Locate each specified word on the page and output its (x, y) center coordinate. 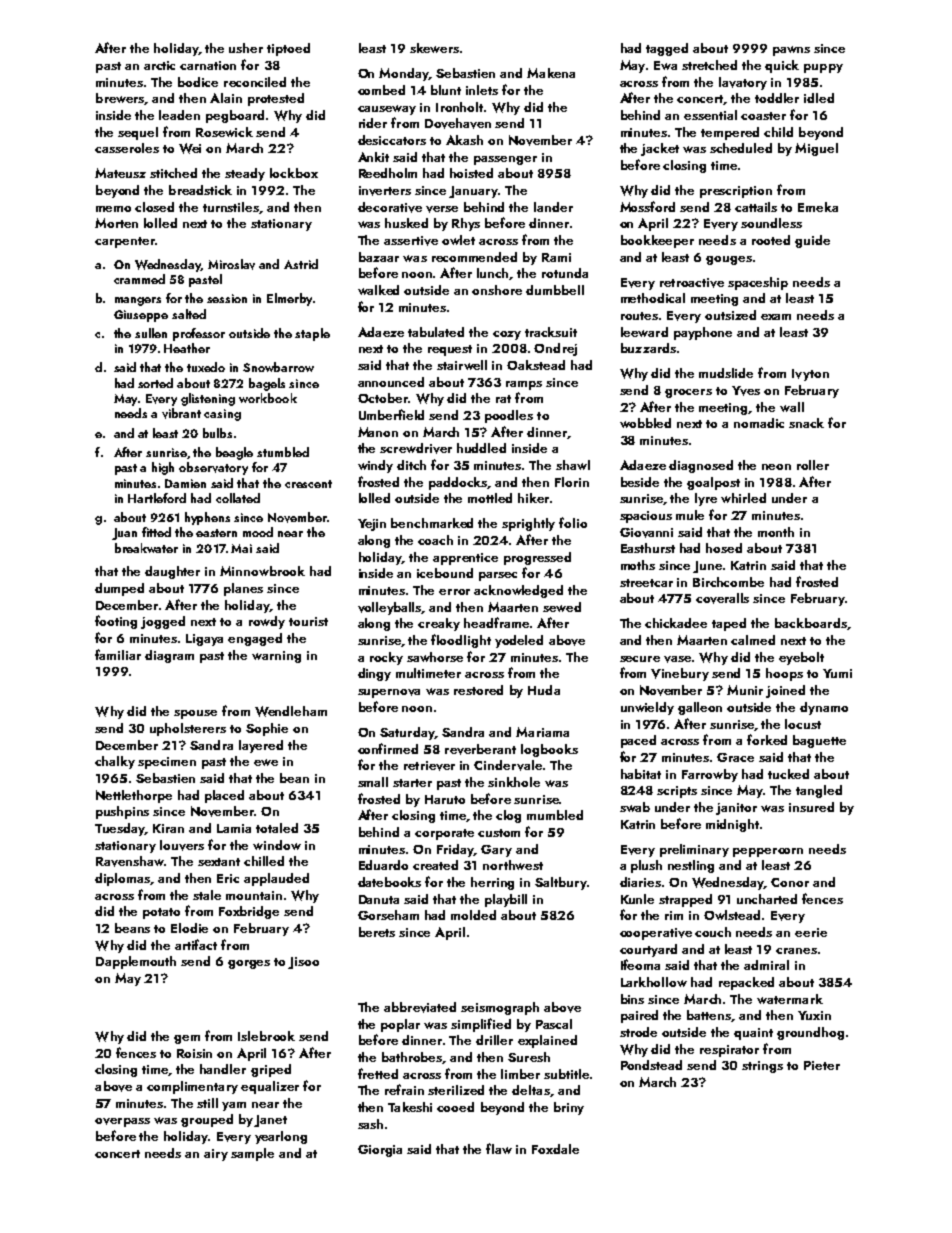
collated (238, 498)
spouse (195, 714)
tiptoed (288, 49)
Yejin (372, 525)
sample (252, 1154)
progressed (537, 558)
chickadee (676, 623)
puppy (823, 68)
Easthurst (648, 548)
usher (246, 48)
